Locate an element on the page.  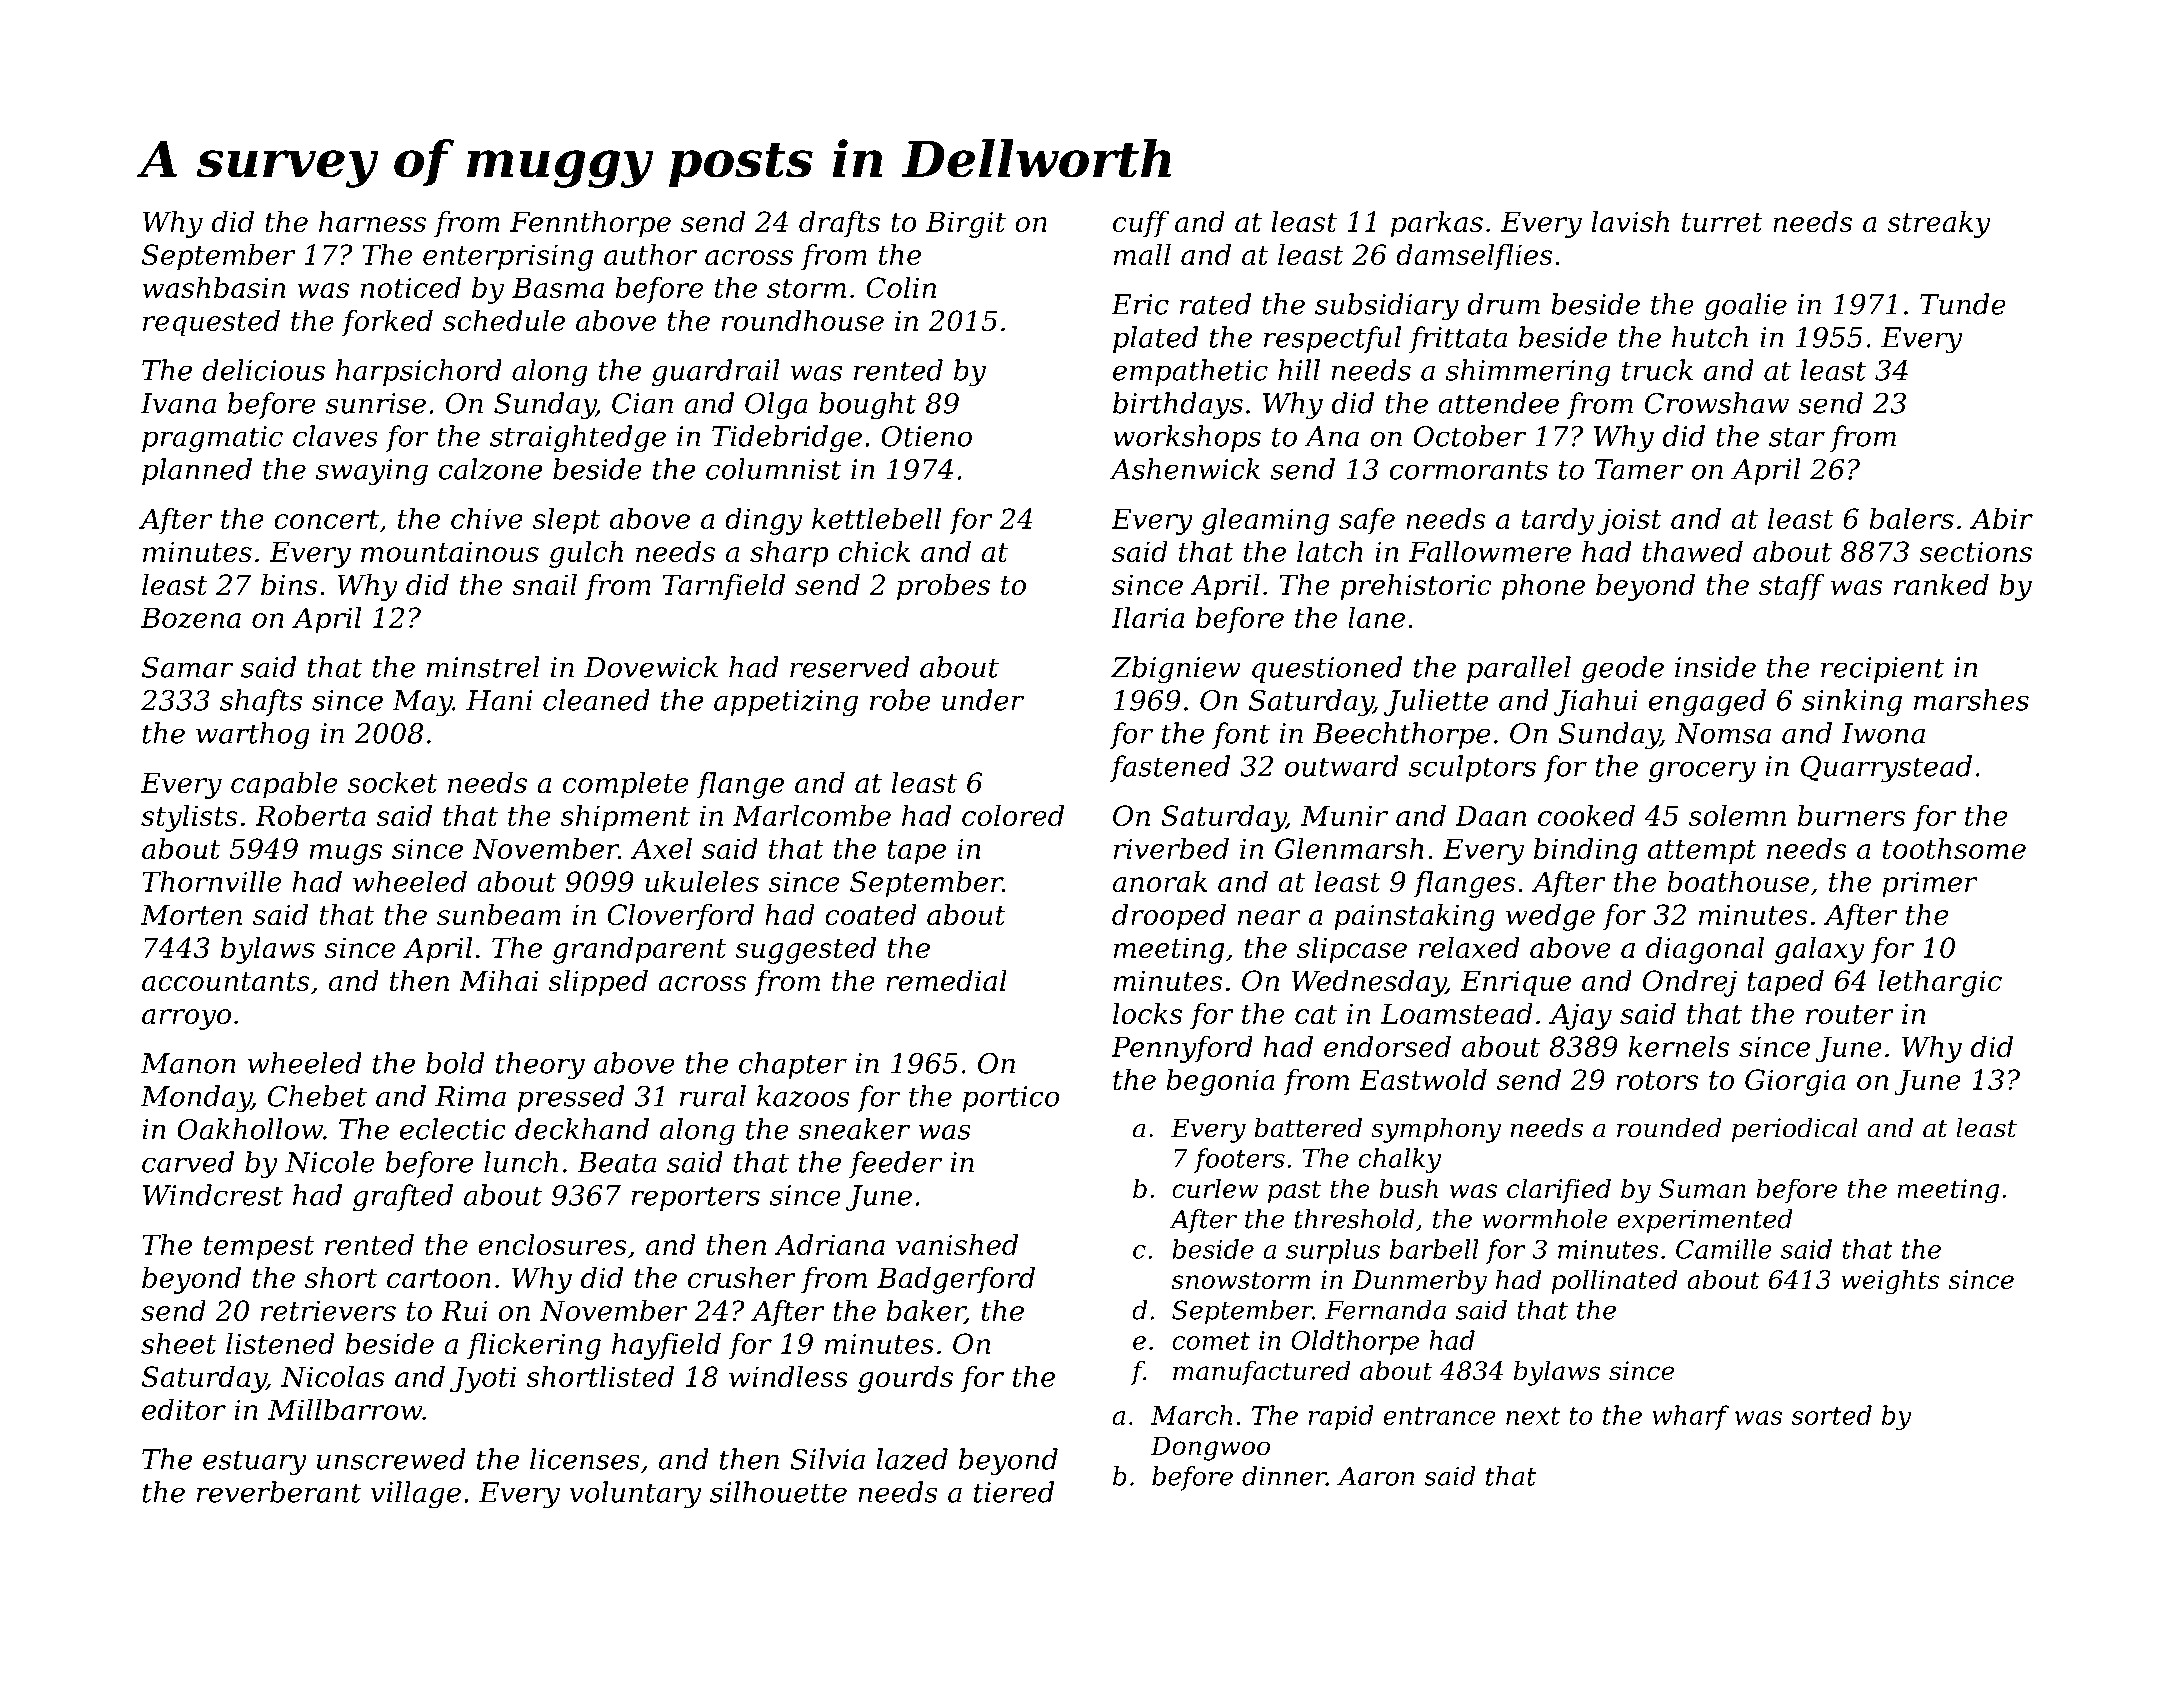
Morten is located at coordinates (191, 914).
